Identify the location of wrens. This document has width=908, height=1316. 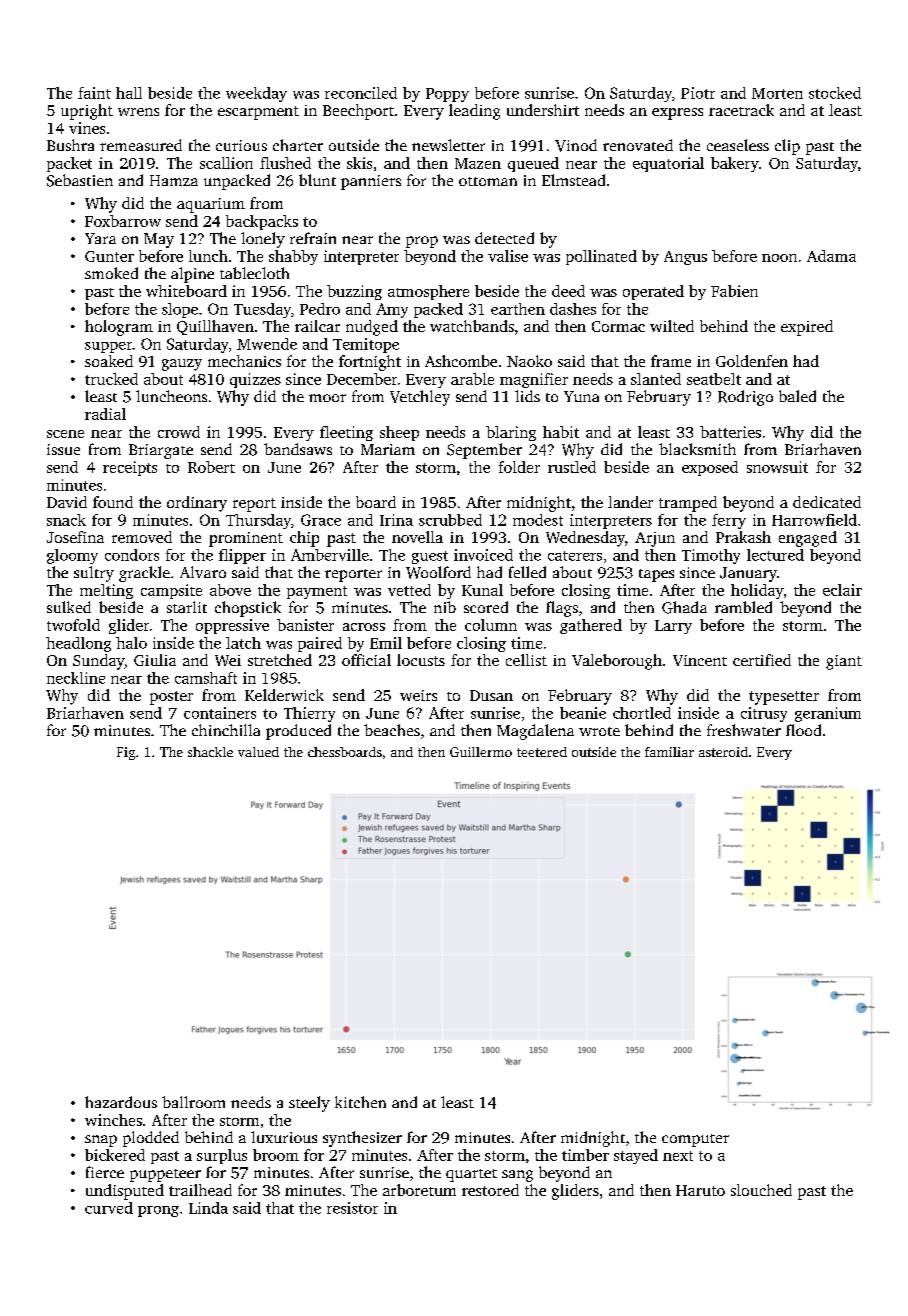
(138, 112).
